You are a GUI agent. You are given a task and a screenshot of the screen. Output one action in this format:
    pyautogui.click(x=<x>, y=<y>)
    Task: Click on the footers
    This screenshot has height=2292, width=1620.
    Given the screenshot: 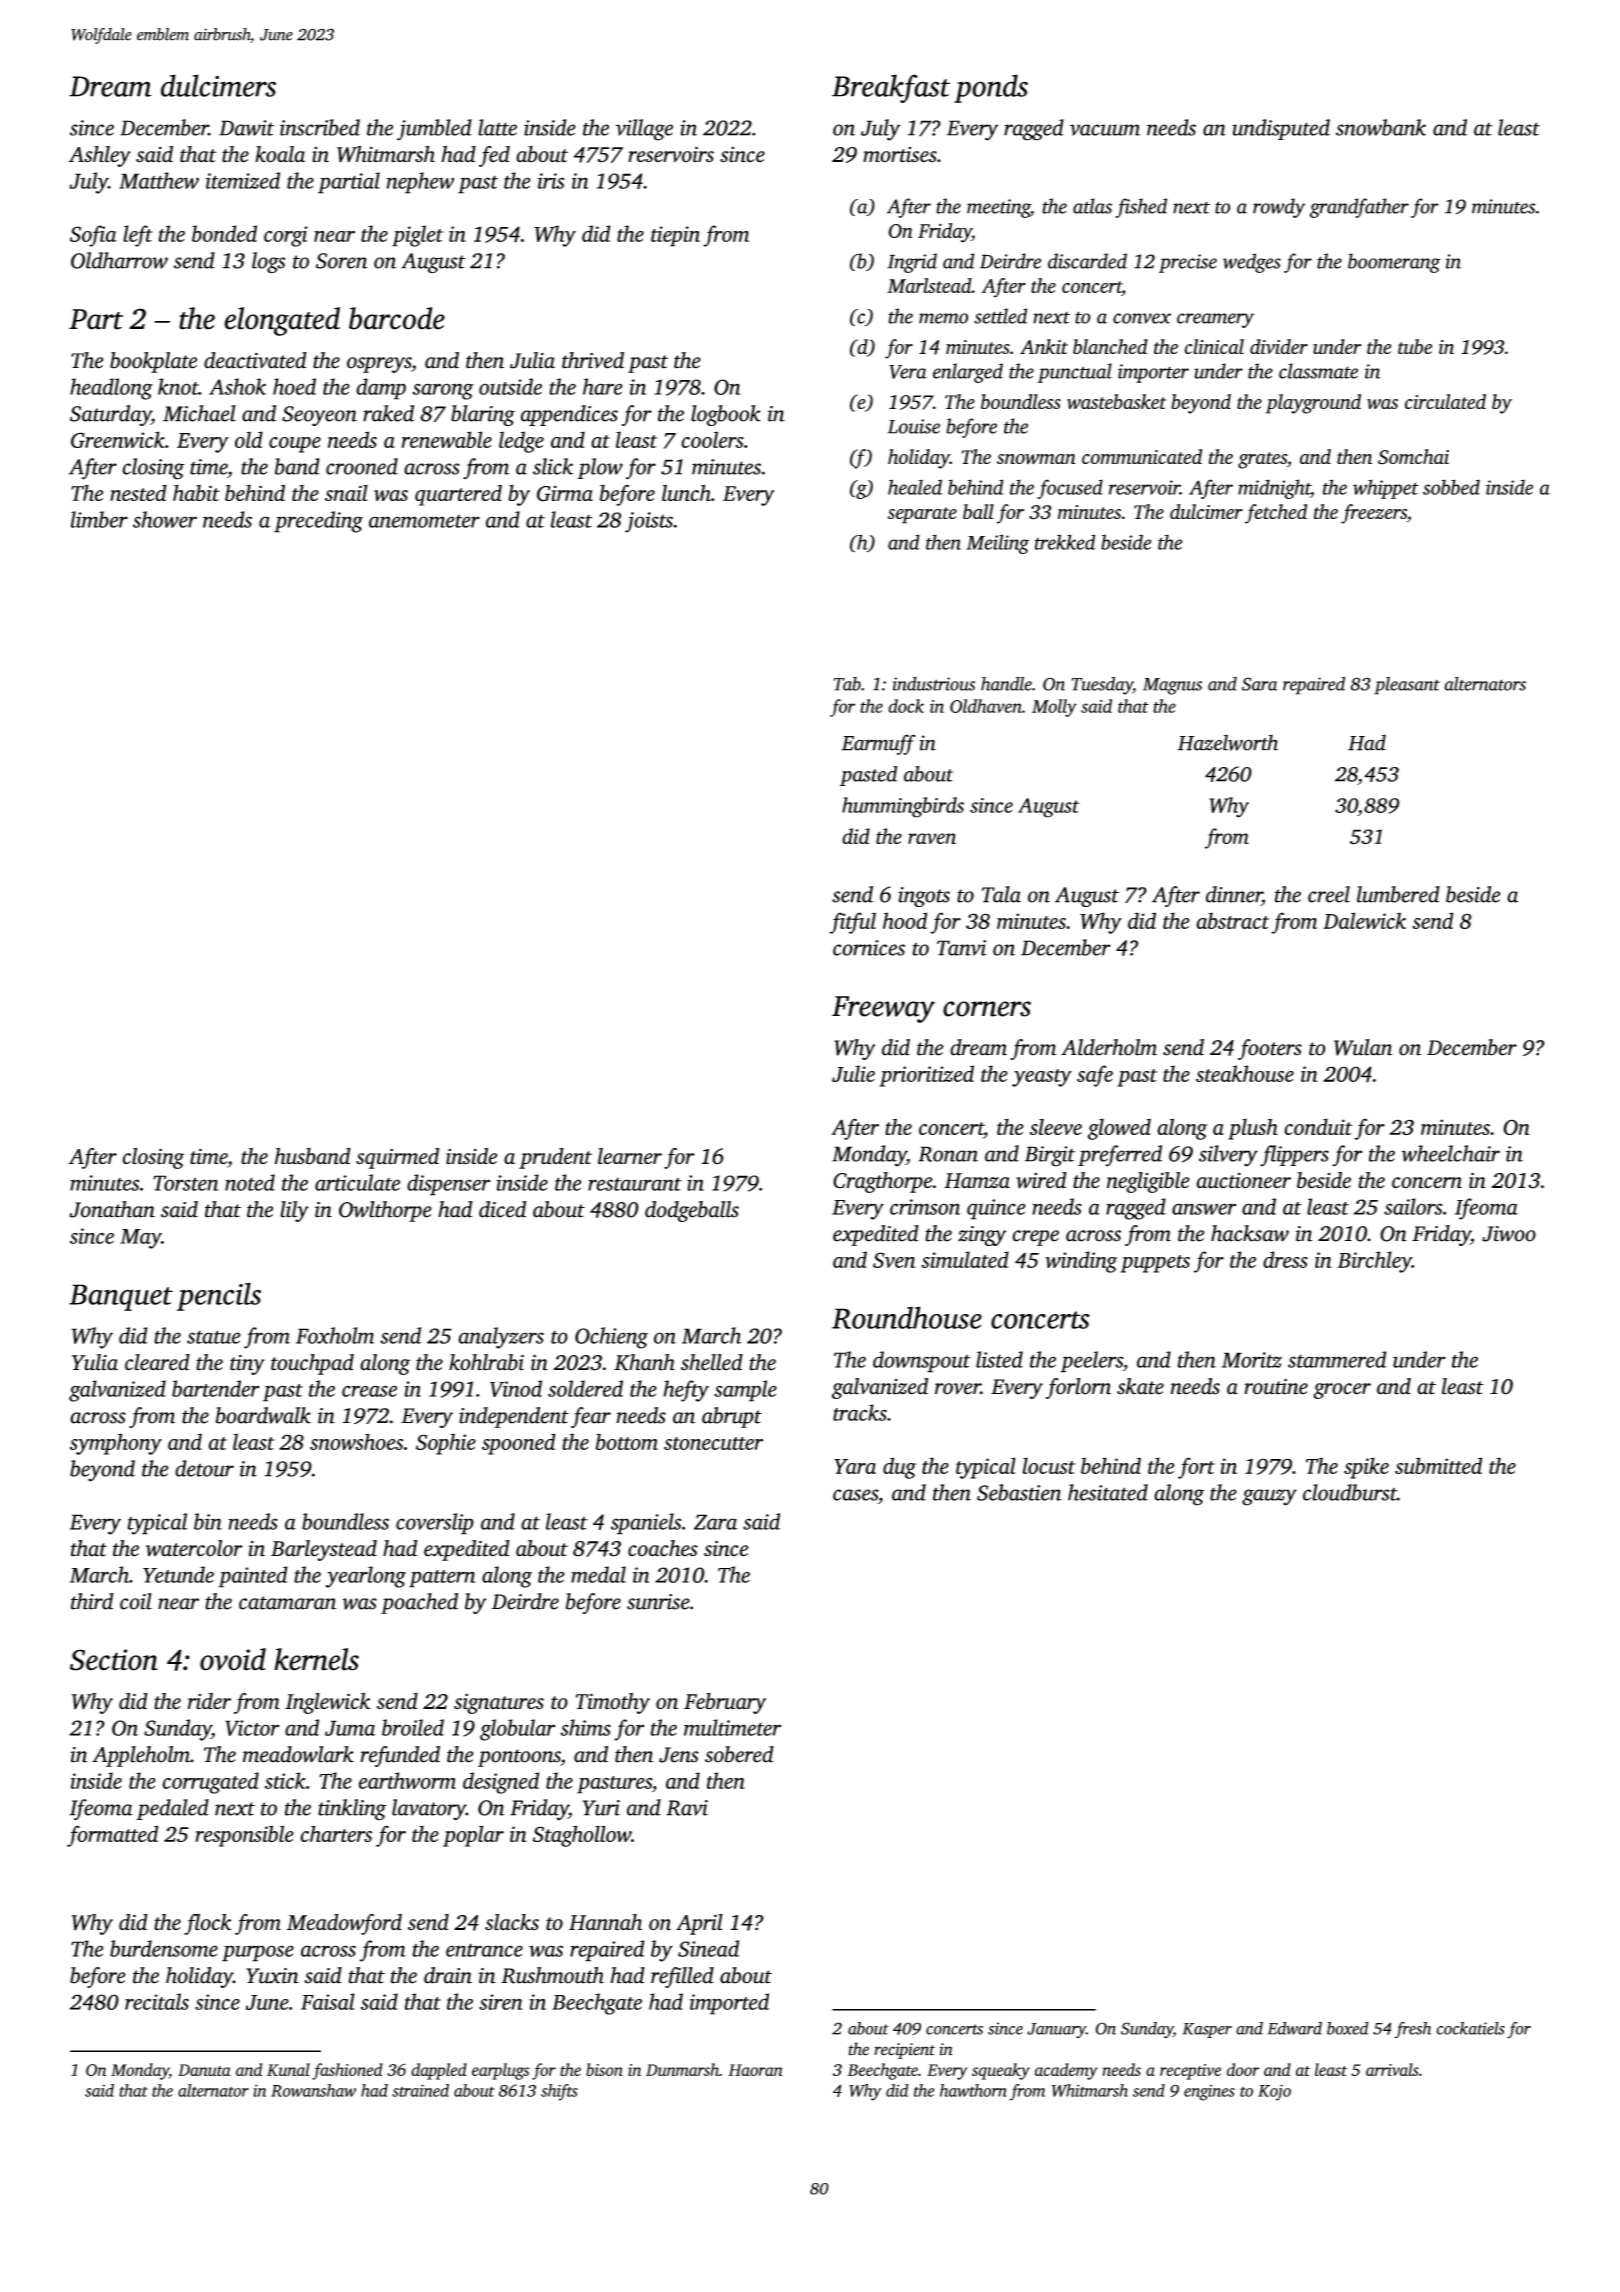 What is the action you would take?
    pyautogui.click(x=1270, y=1049)
